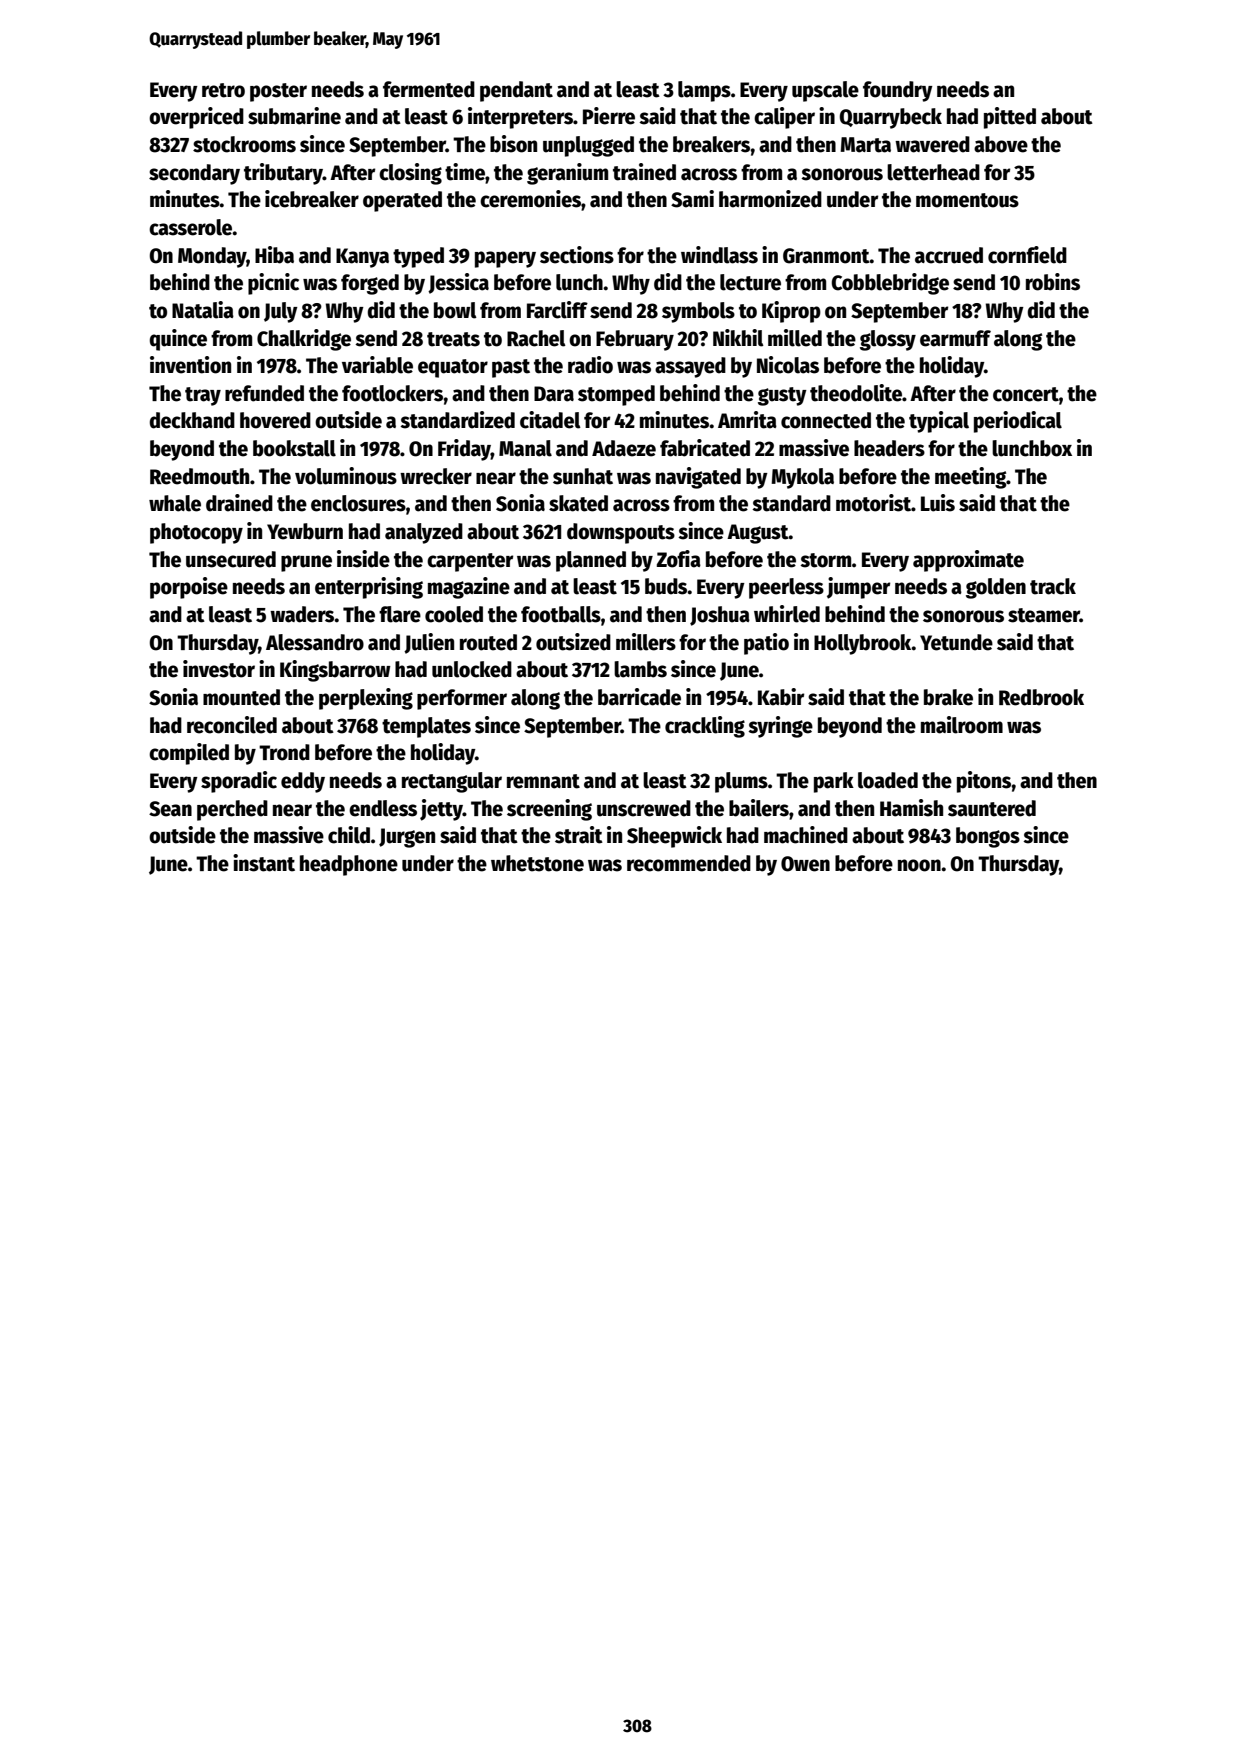 The image size is (1247, 1764). Describe the element at coordinates (578, 503) in the document. I see `skated` at that location.
